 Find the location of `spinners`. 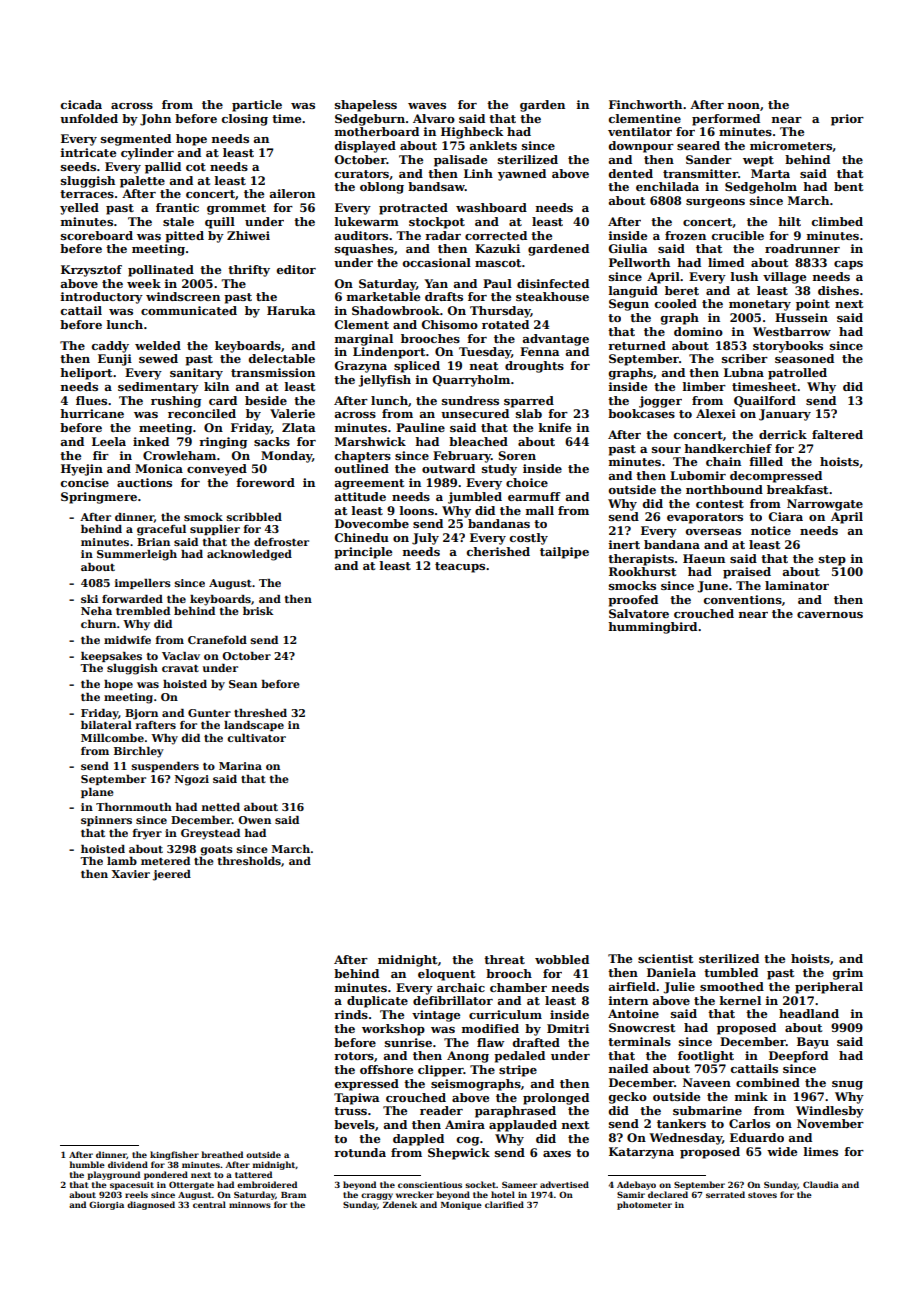

spinners is located at coordinates (106, 821).
